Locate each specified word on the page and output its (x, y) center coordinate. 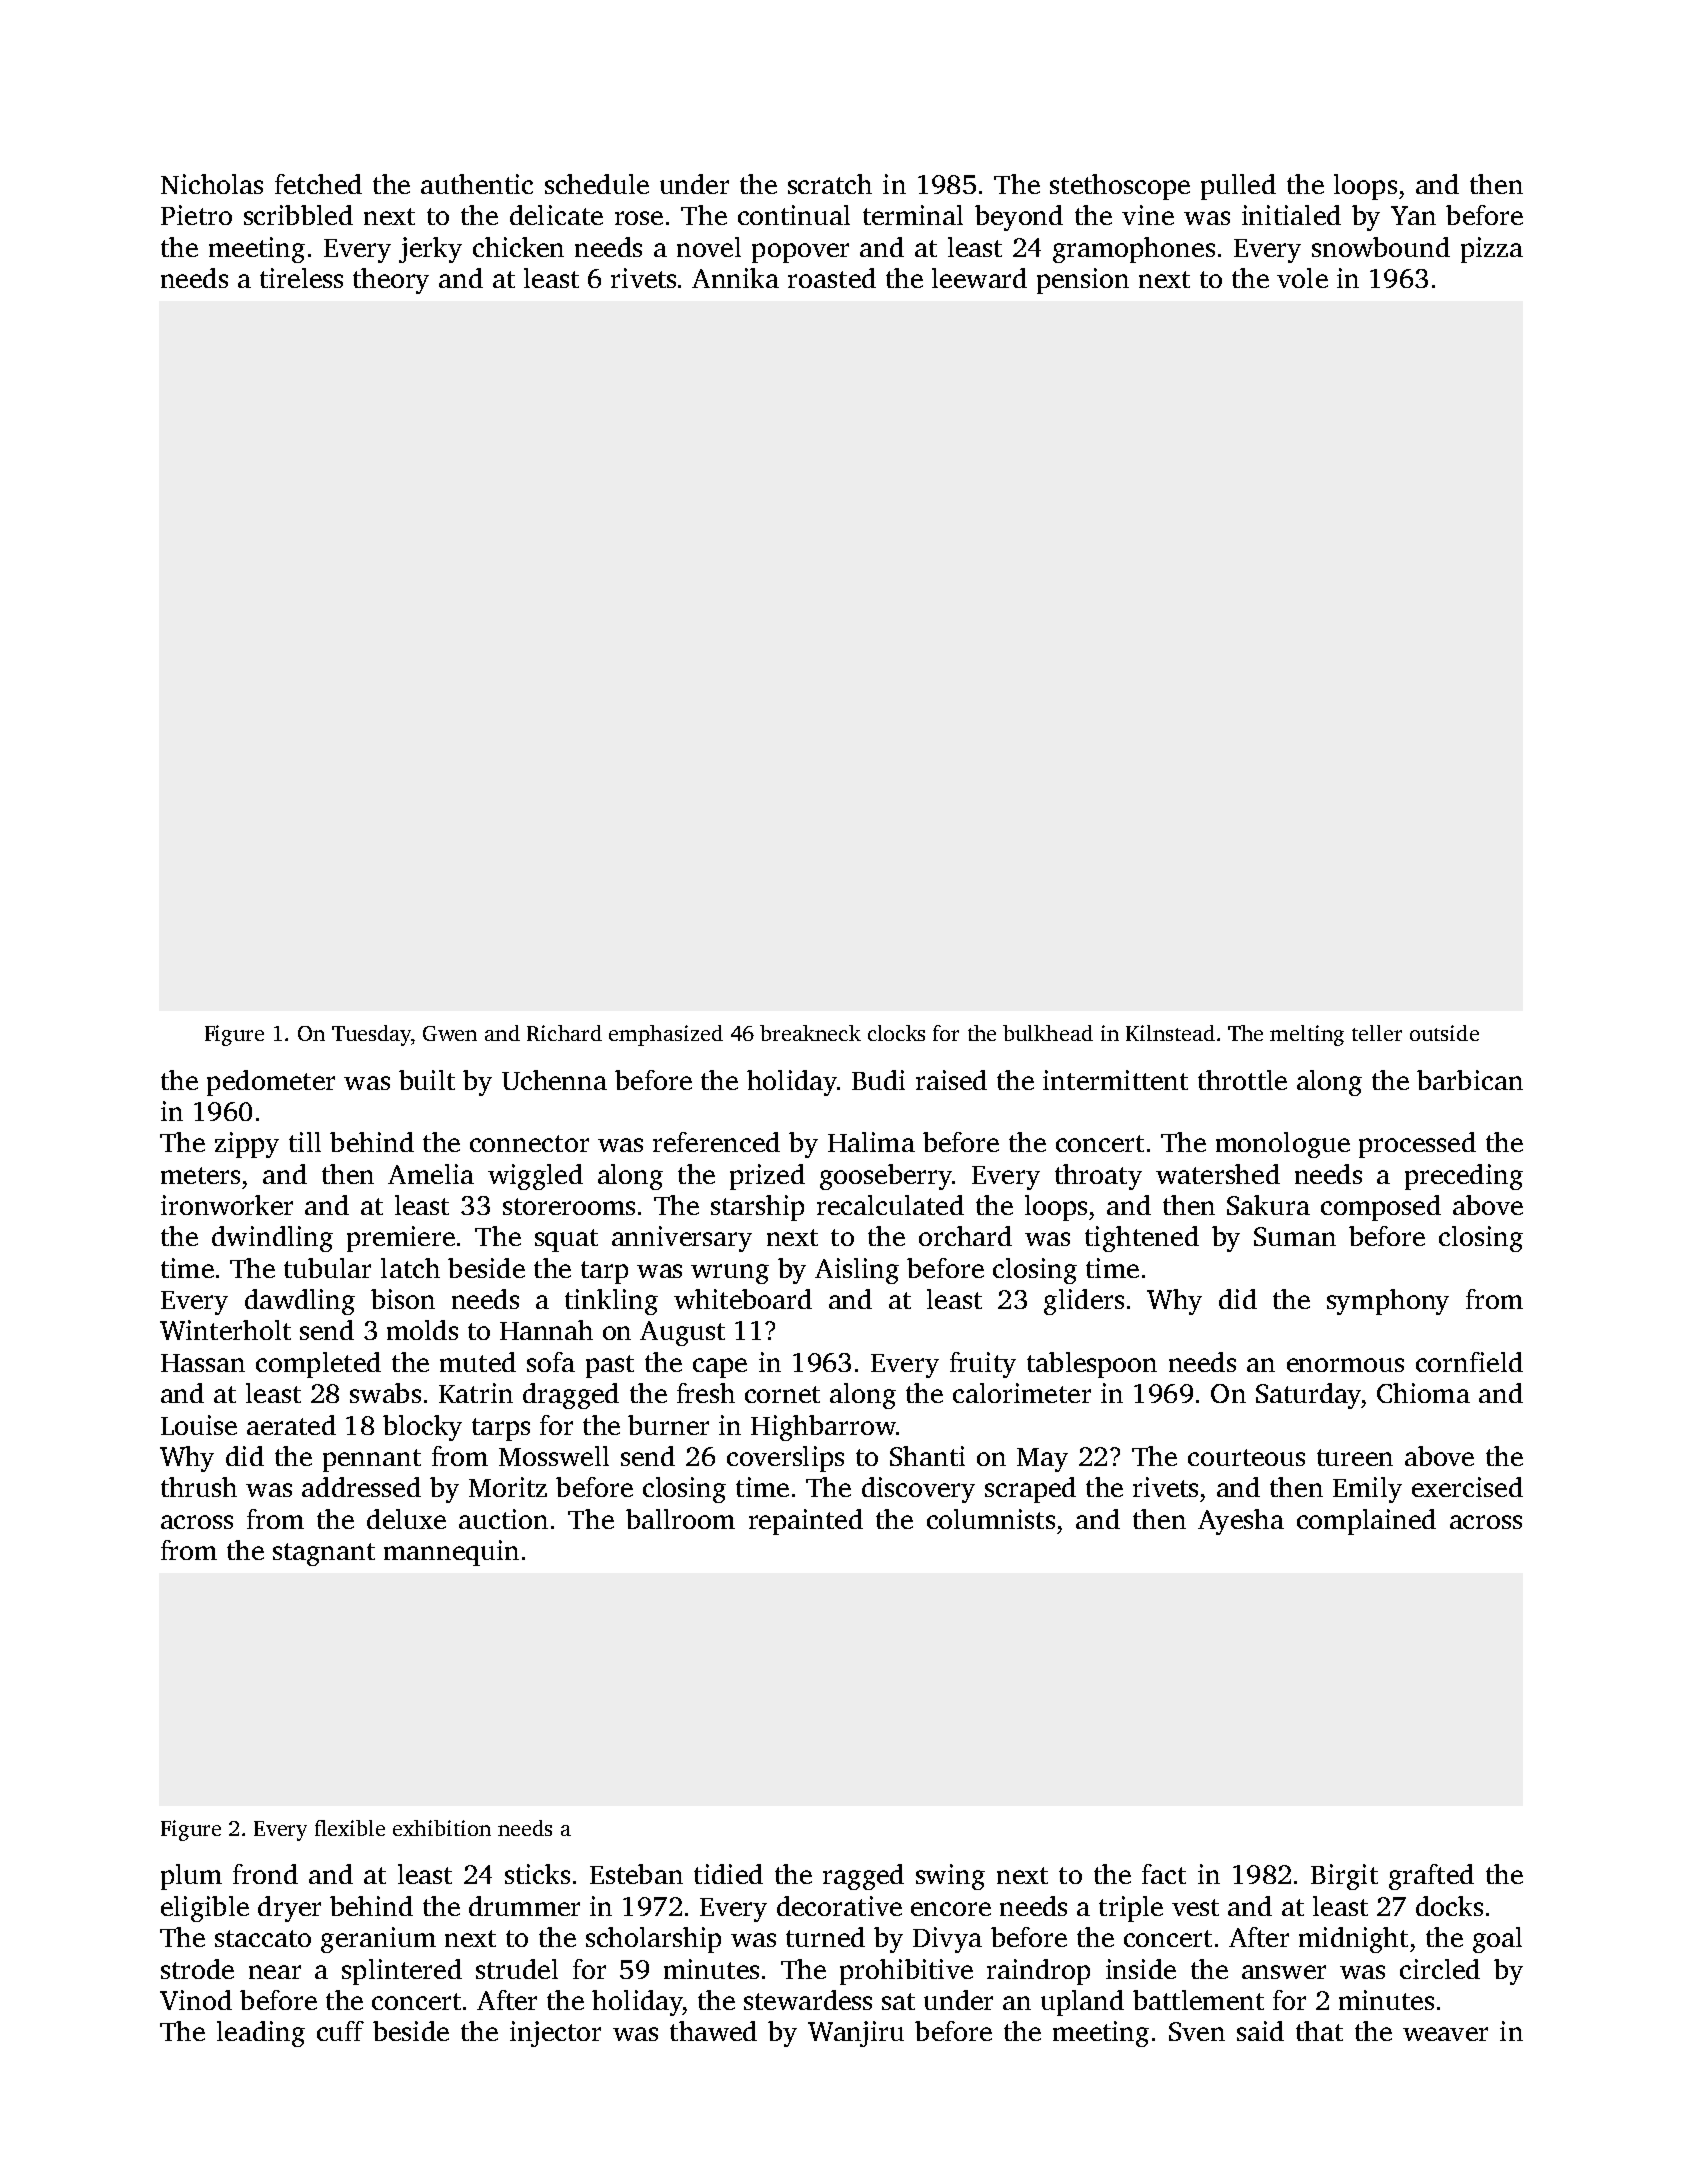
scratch (830, 184)
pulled (1238, 187)
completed (318, 1365)
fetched (318, 184)
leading (261, 2034)
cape (720, 1368)
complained (1366, 1522)
